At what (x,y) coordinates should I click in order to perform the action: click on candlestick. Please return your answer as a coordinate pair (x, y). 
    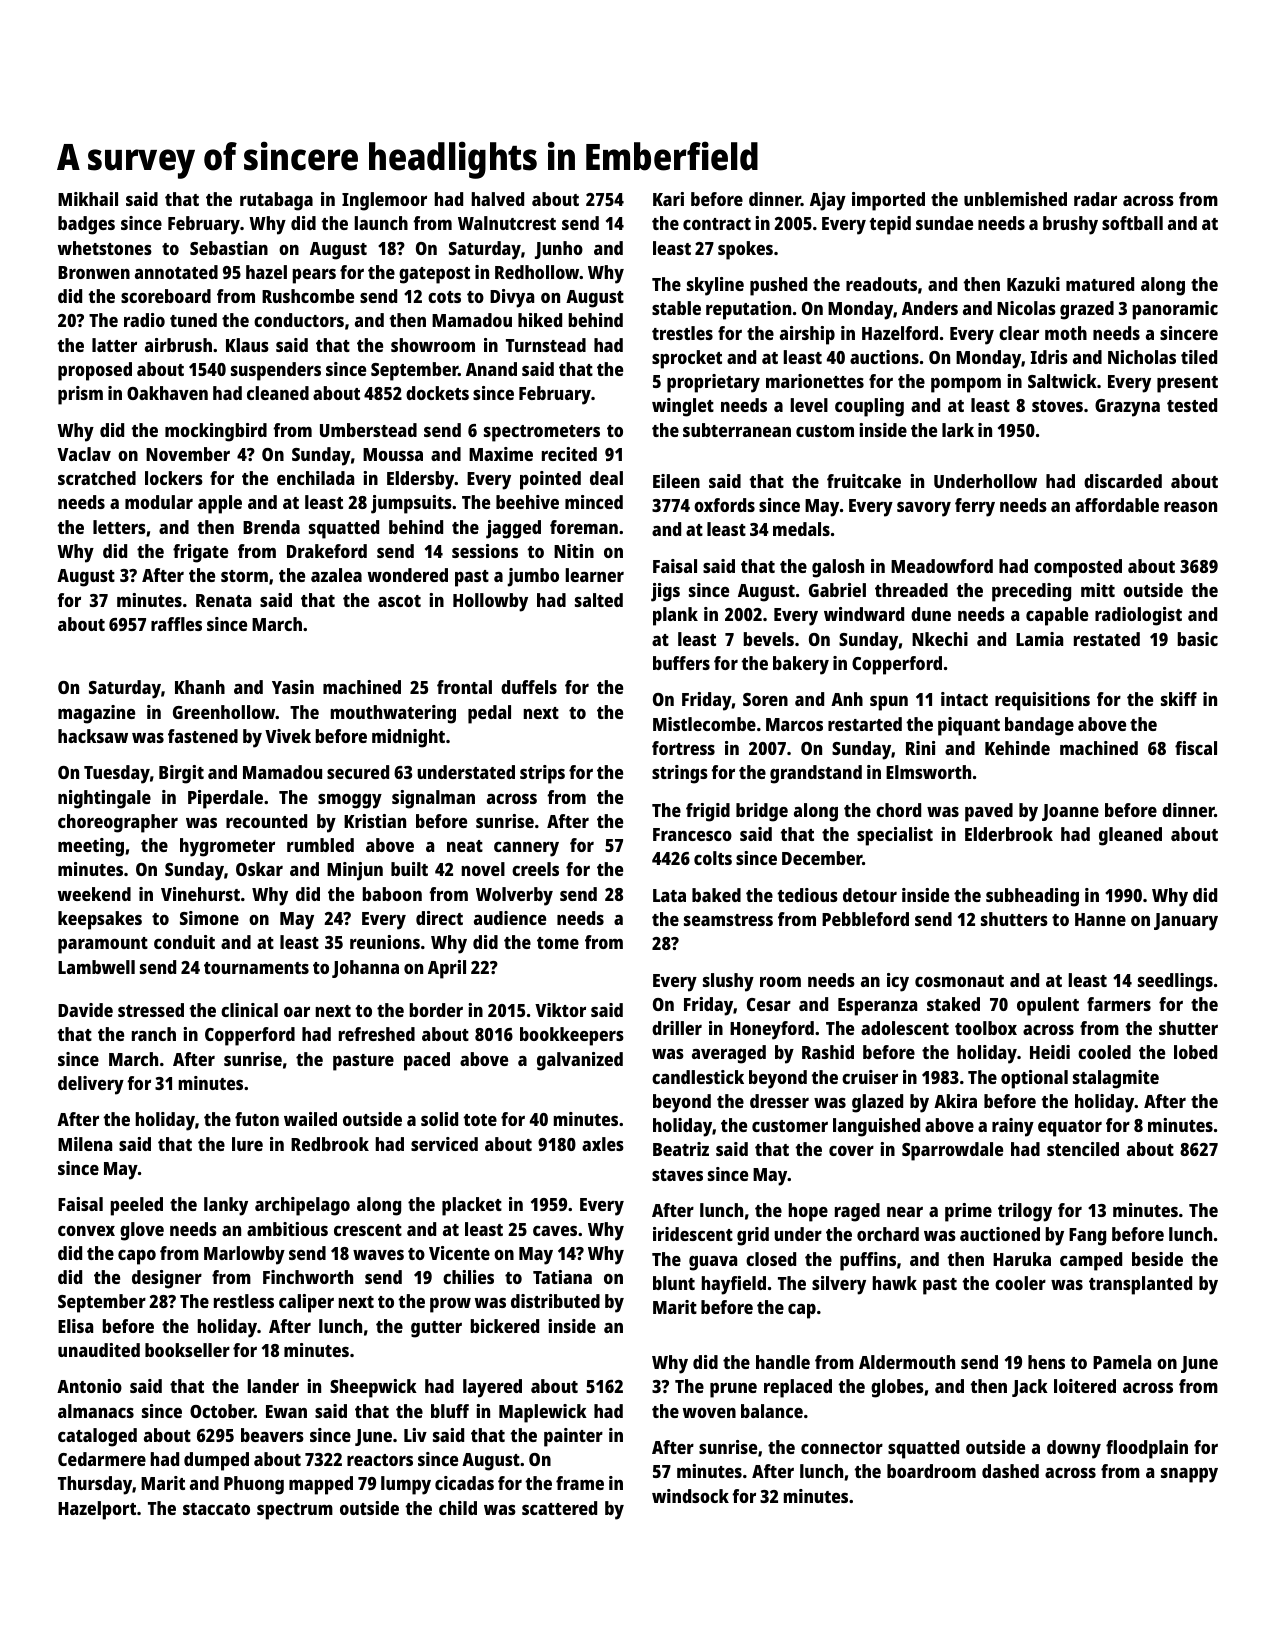
    Looking at the image, I should click on (698, 1077).
